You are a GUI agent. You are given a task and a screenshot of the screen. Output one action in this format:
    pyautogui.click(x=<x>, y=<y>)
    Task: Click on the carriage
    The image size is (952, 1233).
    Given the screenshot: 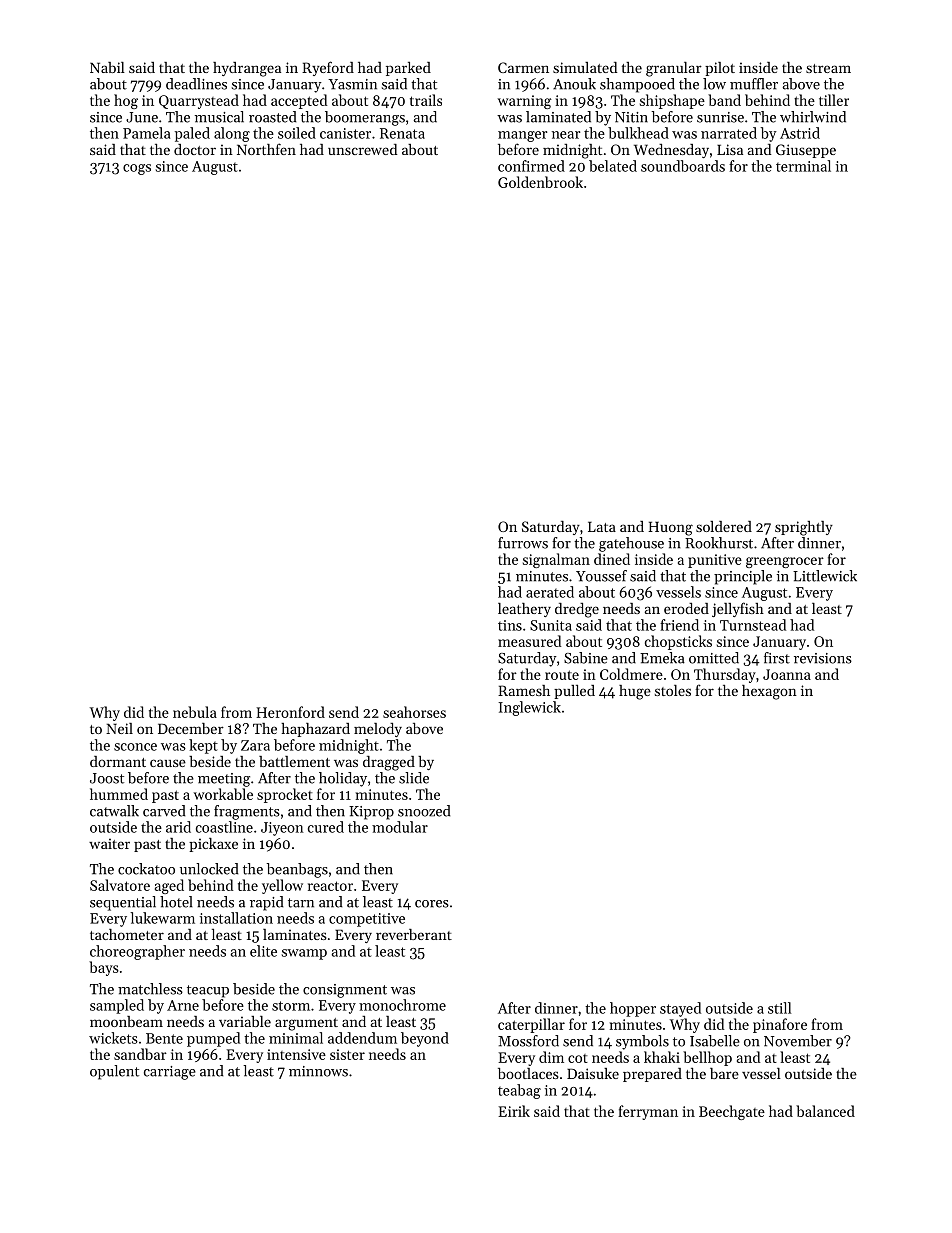 What is the action you would take?
    pyautogui.click(x=170, y=1073)
